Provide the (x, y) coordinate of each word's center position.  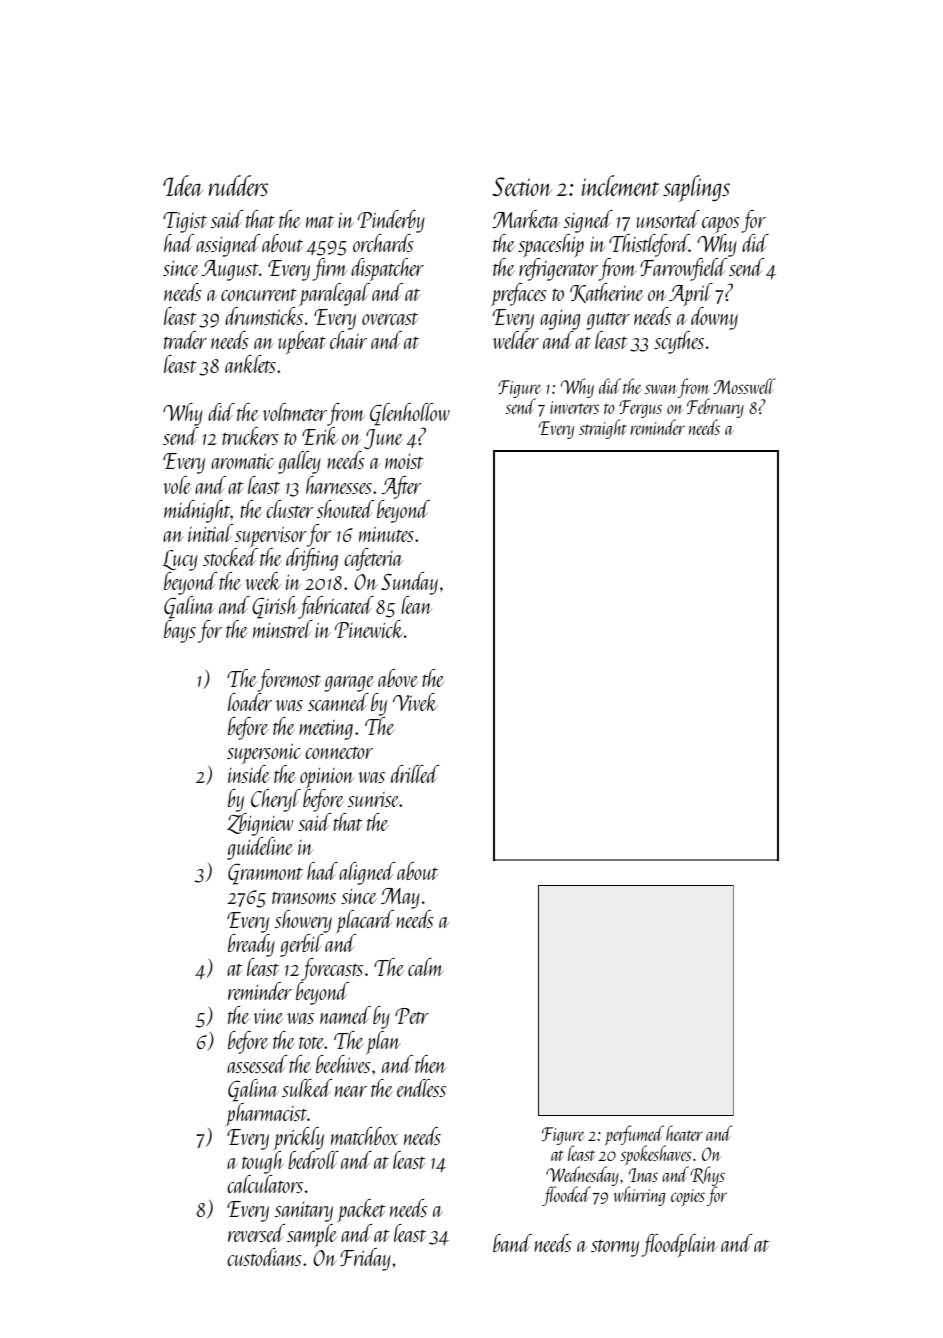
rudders (238, 185)
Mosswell (744, 386)
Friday (365, 1259)
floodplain (679, 1245)
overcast (390, 319)
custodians (264, 1257)
